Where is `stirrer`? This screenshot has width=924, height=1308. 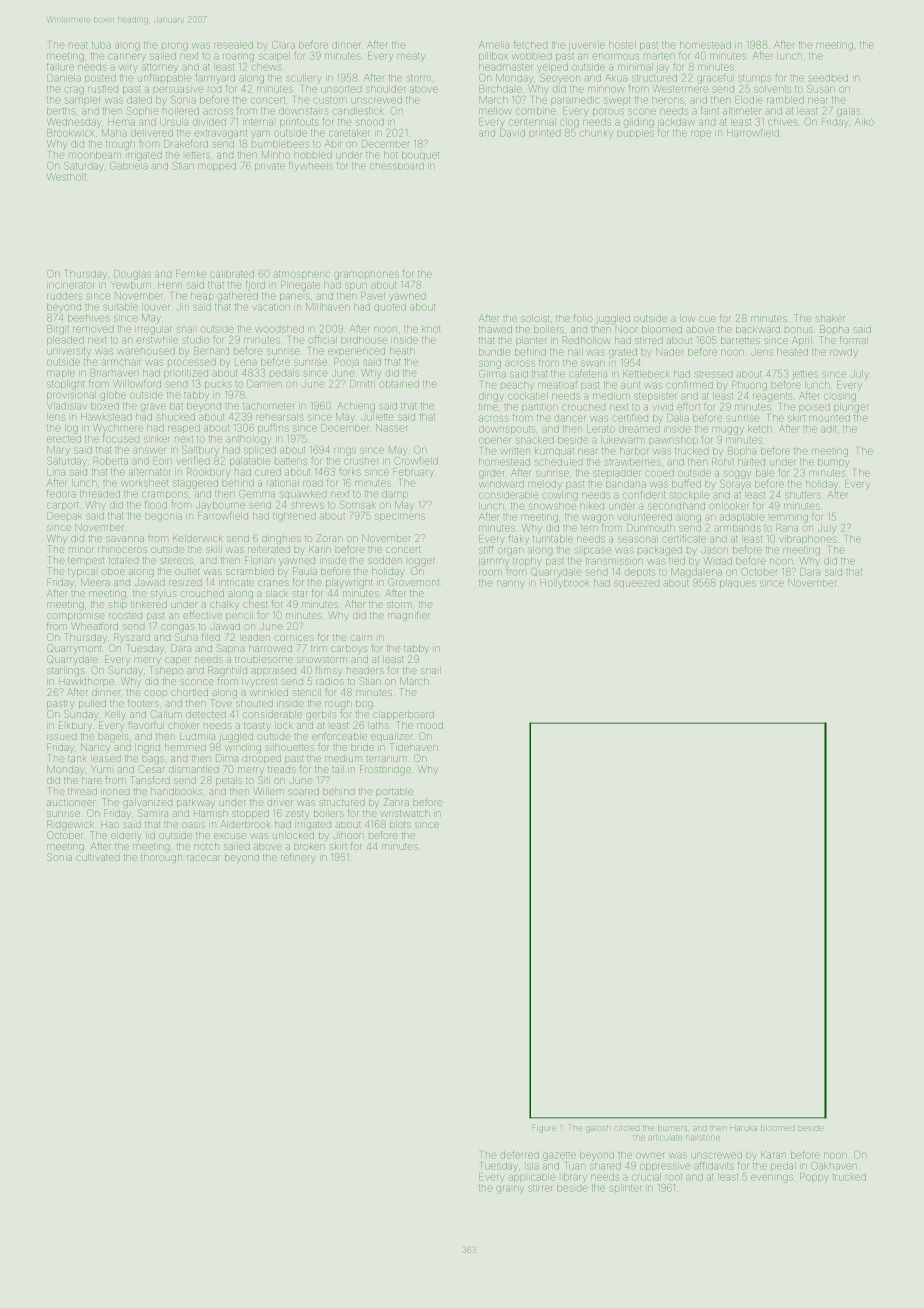 stirrer is located at coordinates (540, 1188).
